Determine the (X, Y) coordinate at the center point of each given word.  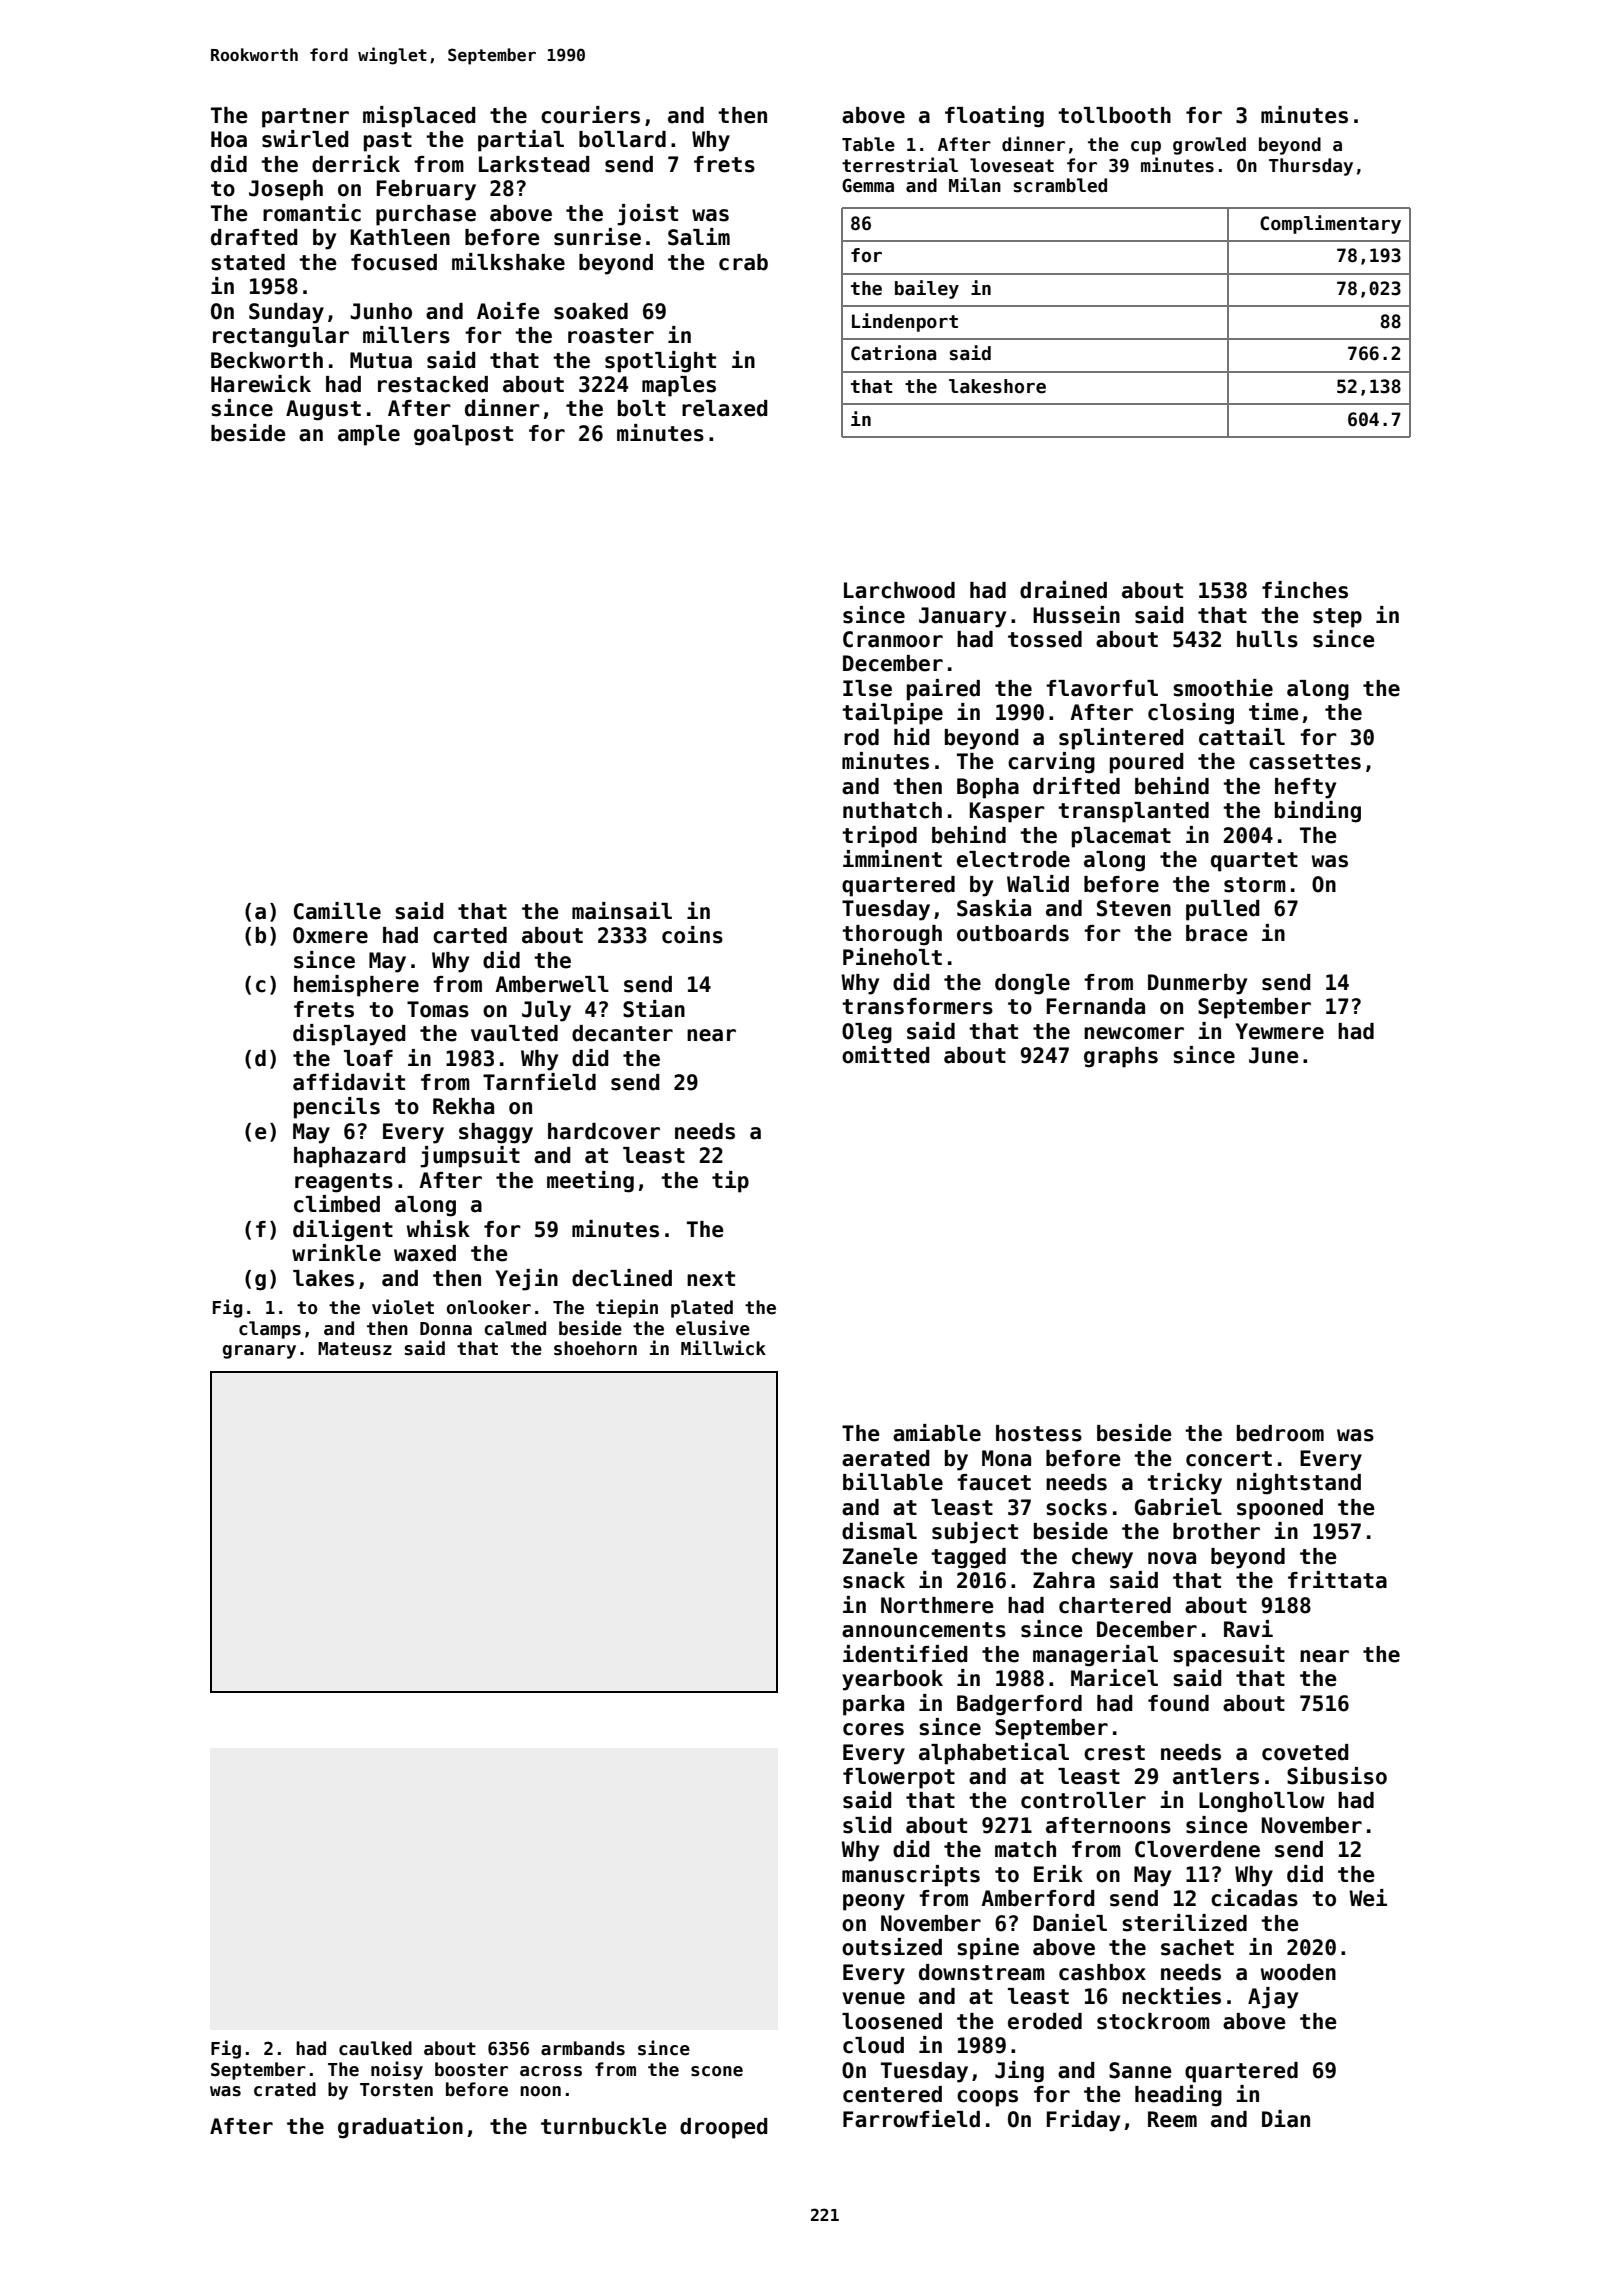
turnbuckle (604, 2126)
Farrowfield (911, 2119)
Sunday (286, 313)
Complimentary (1330, 224)
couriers (590, 115)
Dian (1286, 2119)
